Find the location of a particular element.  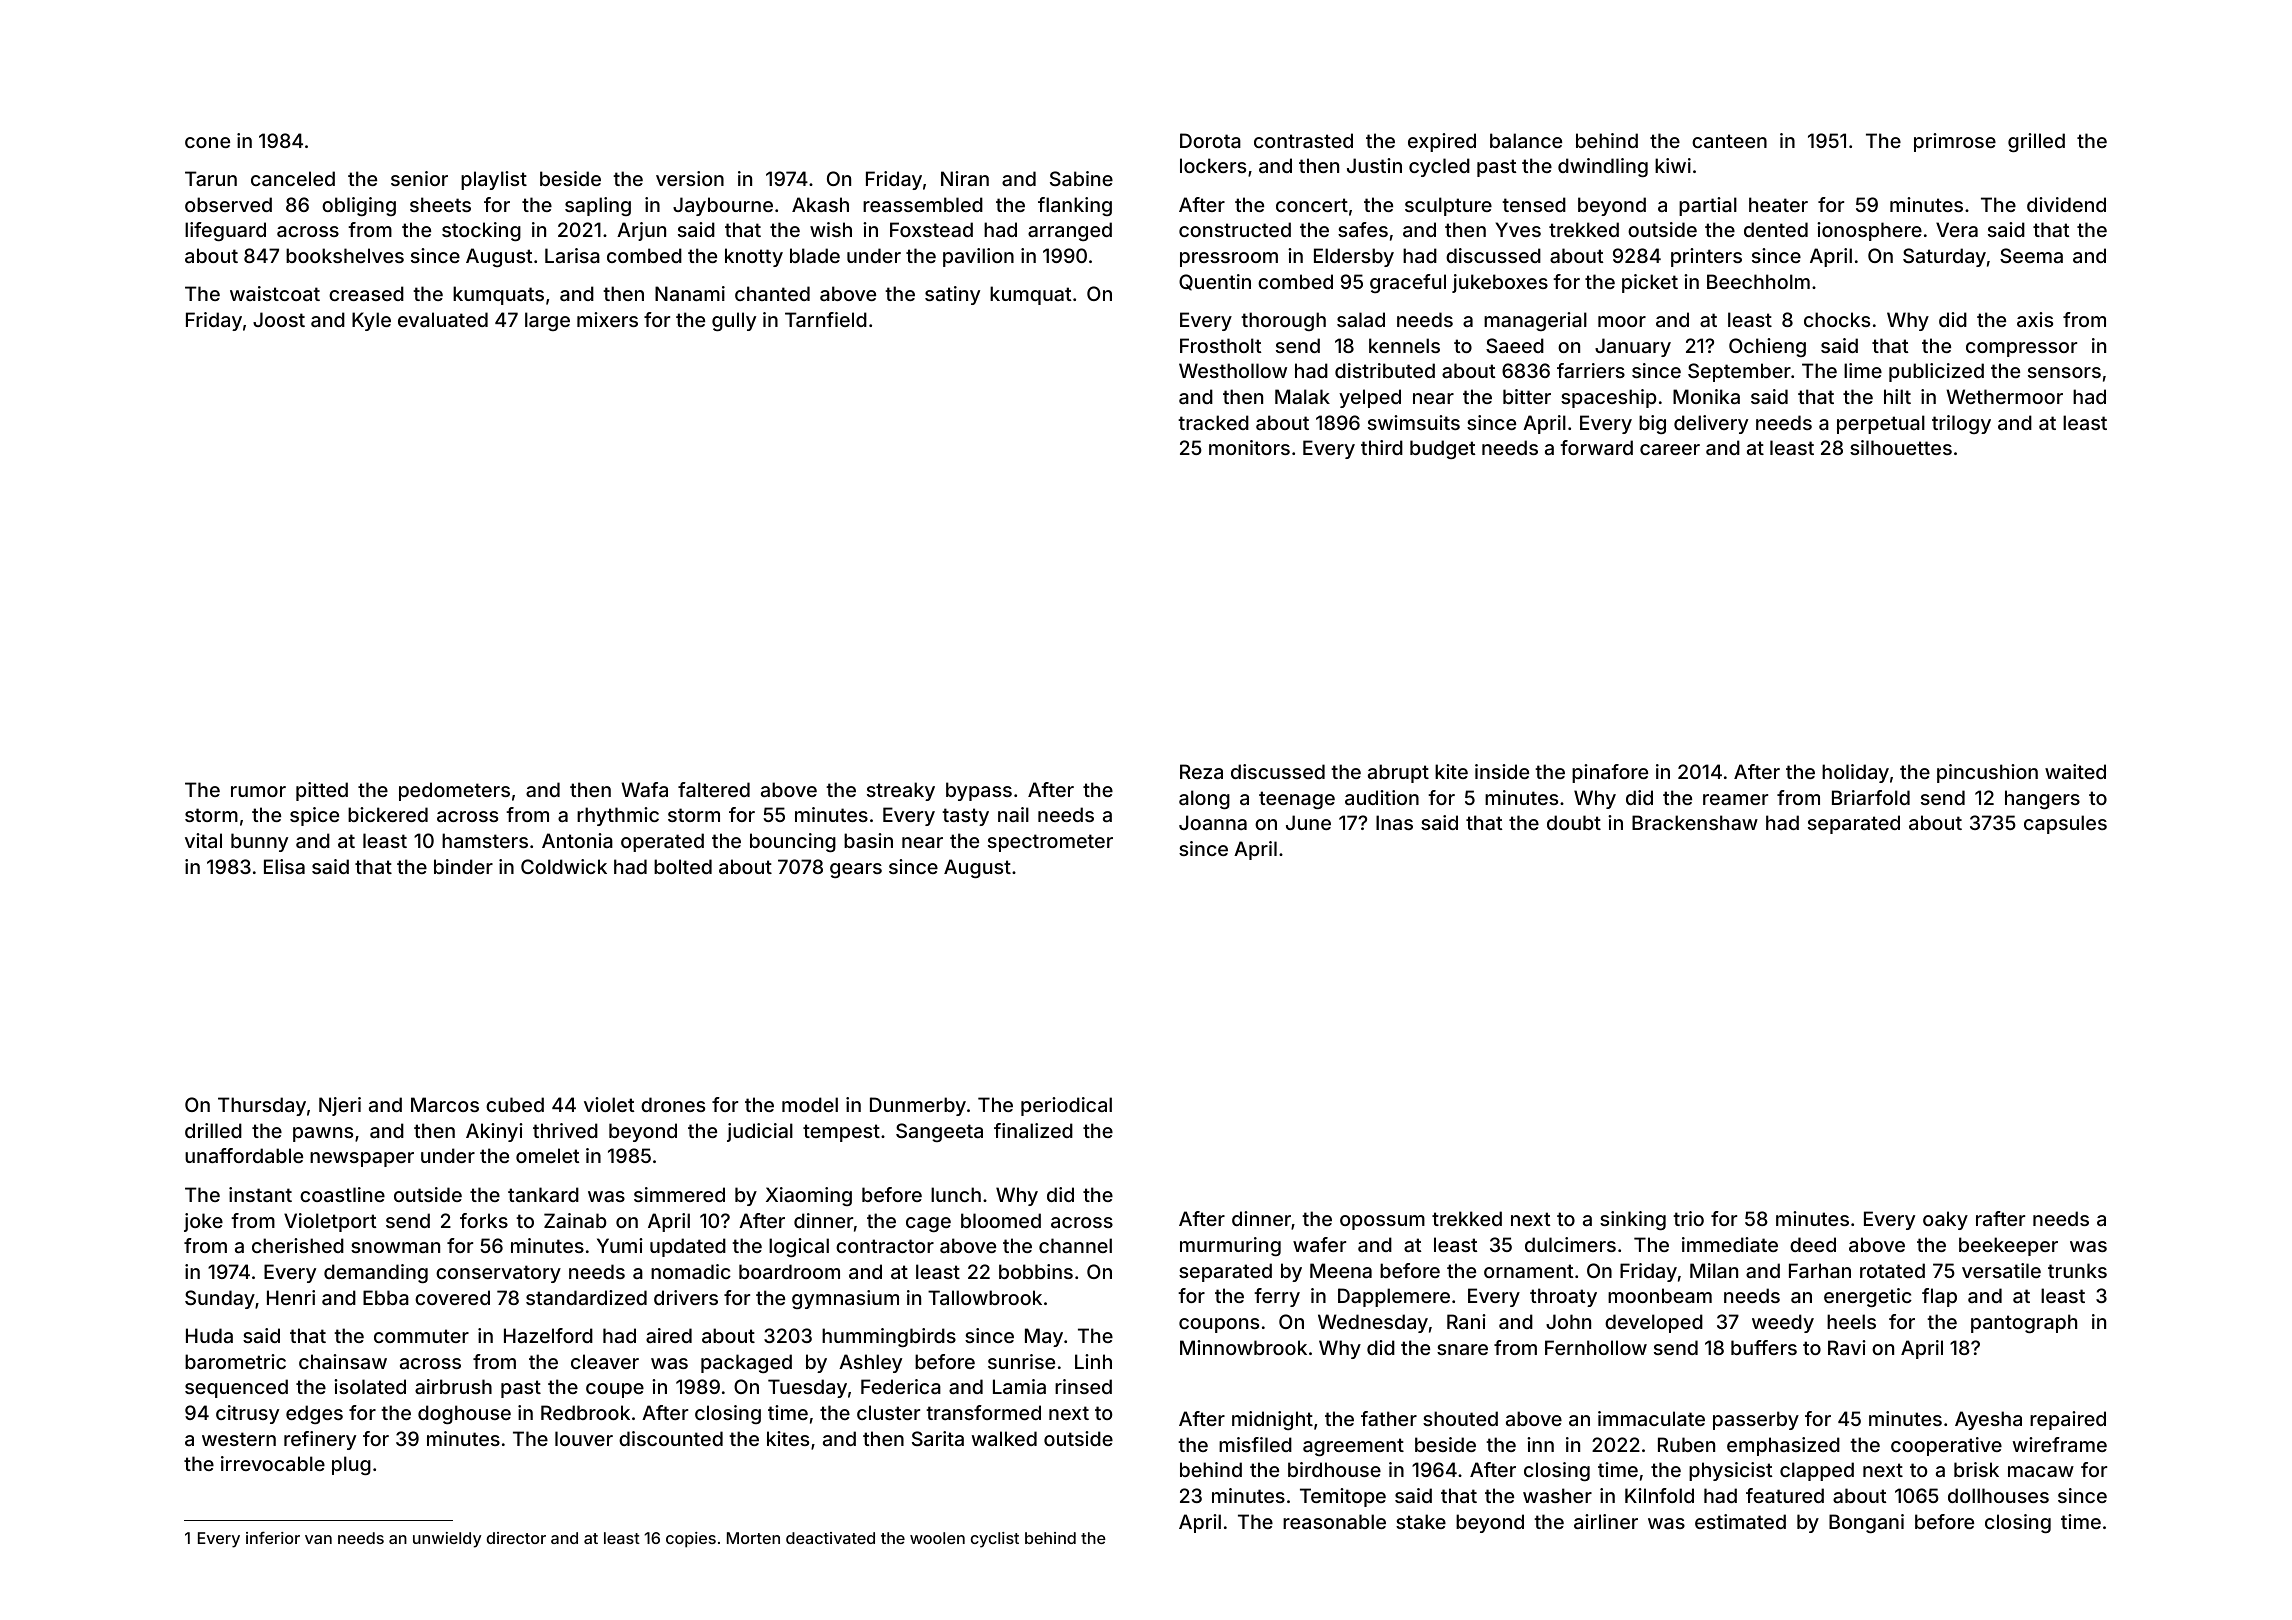

rumor is located at coordinates (258, 791).
